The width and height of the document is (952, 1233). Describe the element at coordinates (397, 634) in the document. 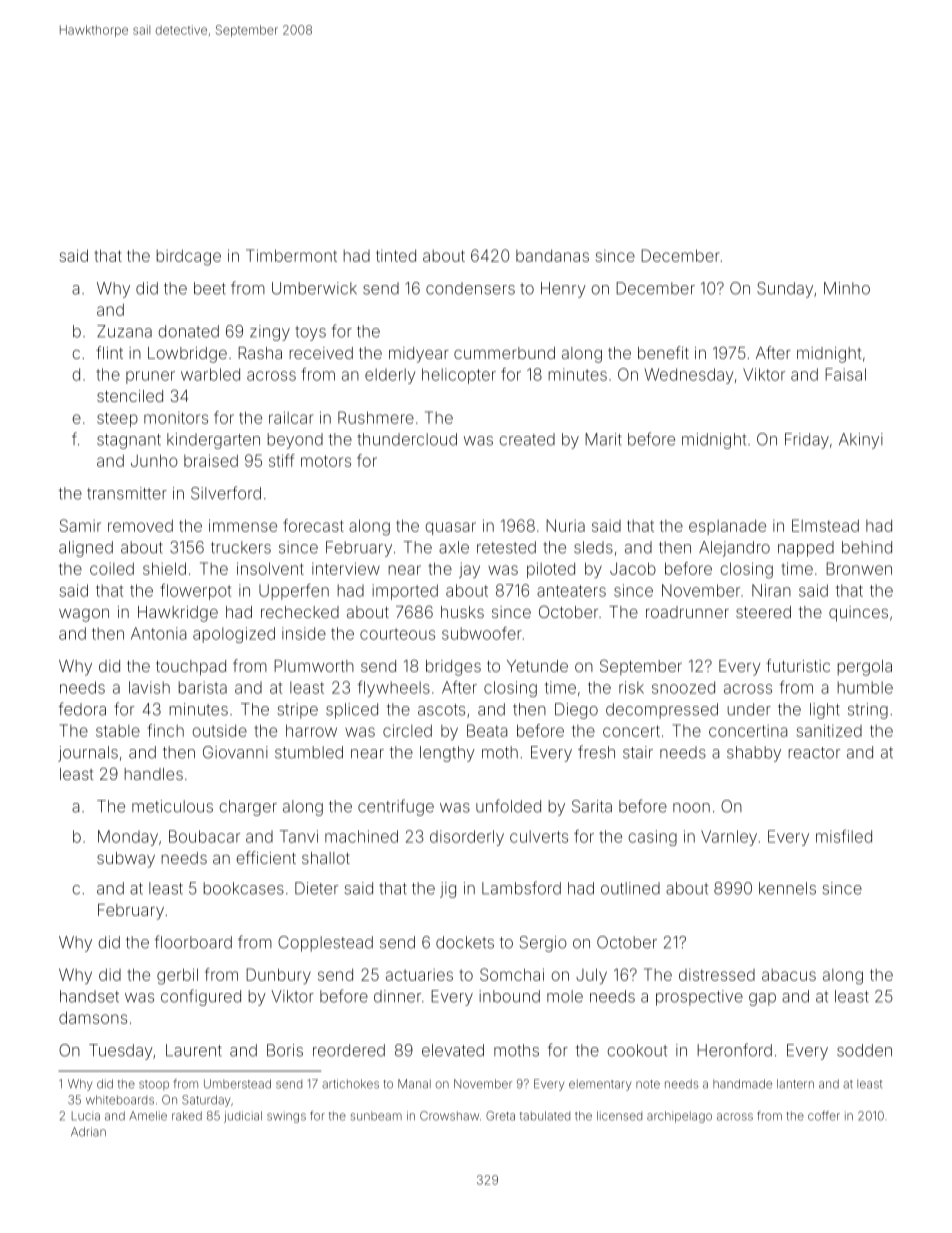

I see `courteous` at that location.
